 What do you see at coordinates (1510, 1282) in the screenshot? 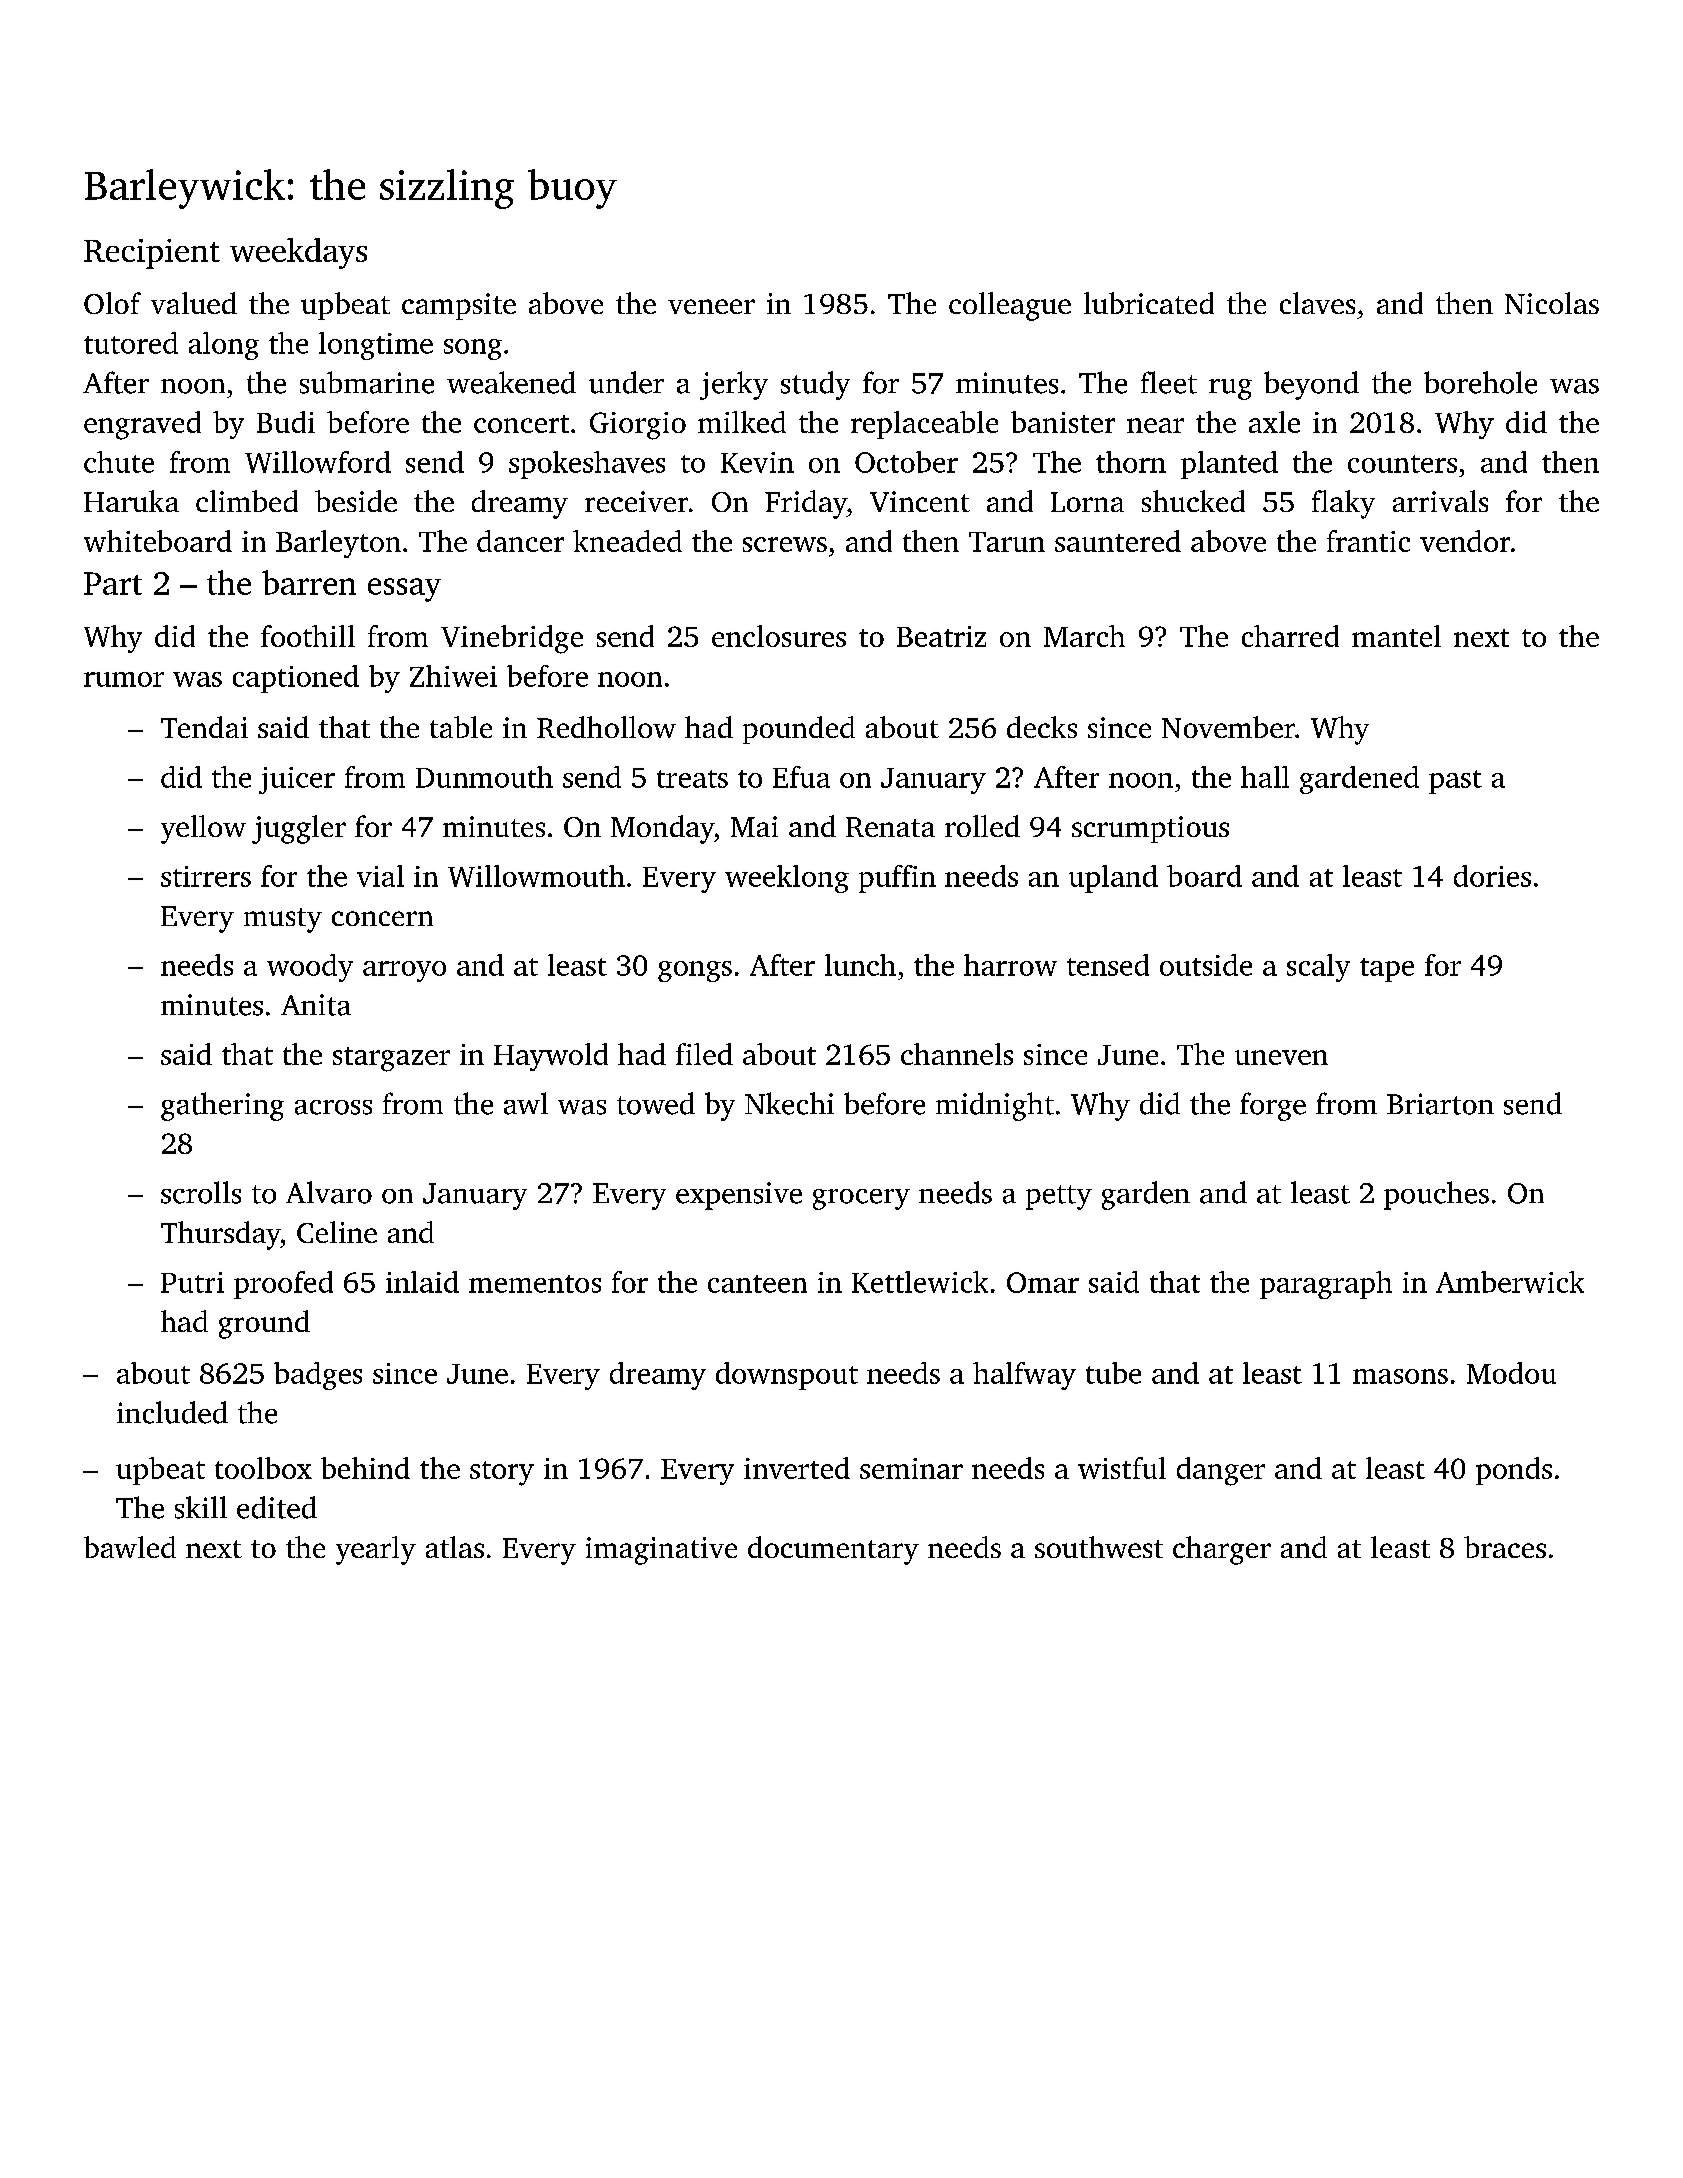
I see `Amberwick` at bounding box center [1510, 1282].
